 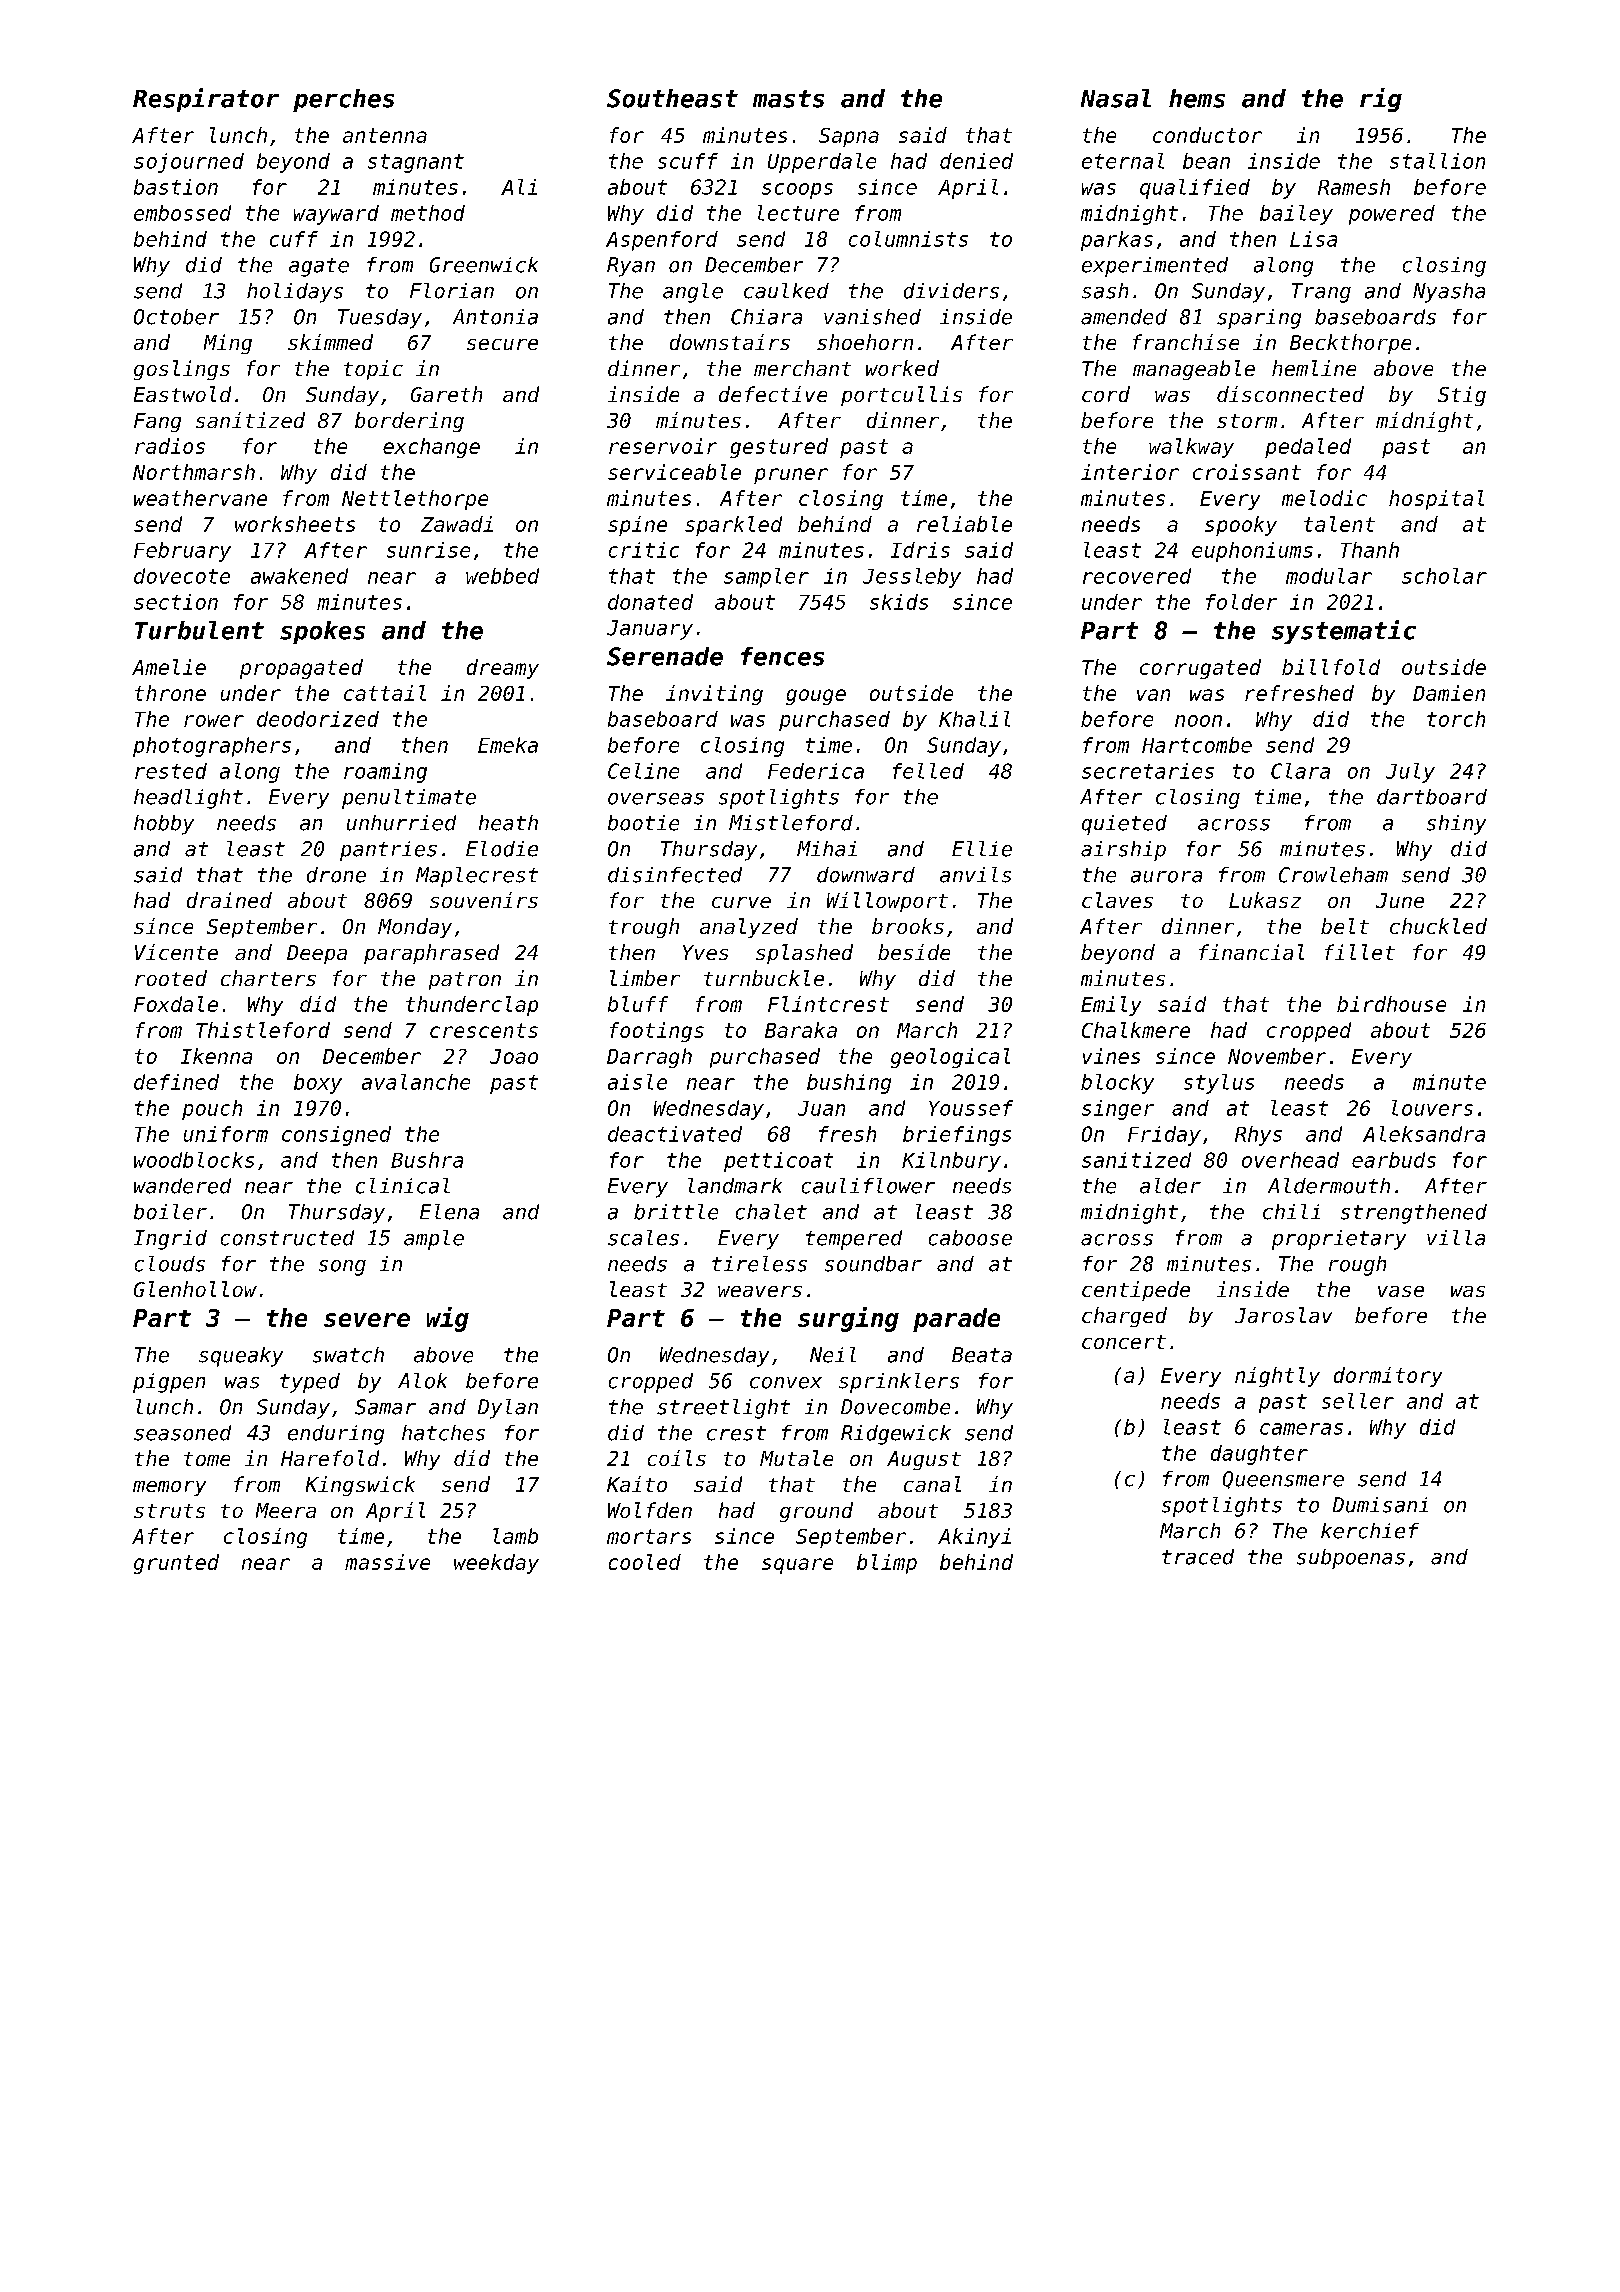 What do you see at coordinates (343, 100) in the document?
I see `perches` at bounding box center [343, 100].
